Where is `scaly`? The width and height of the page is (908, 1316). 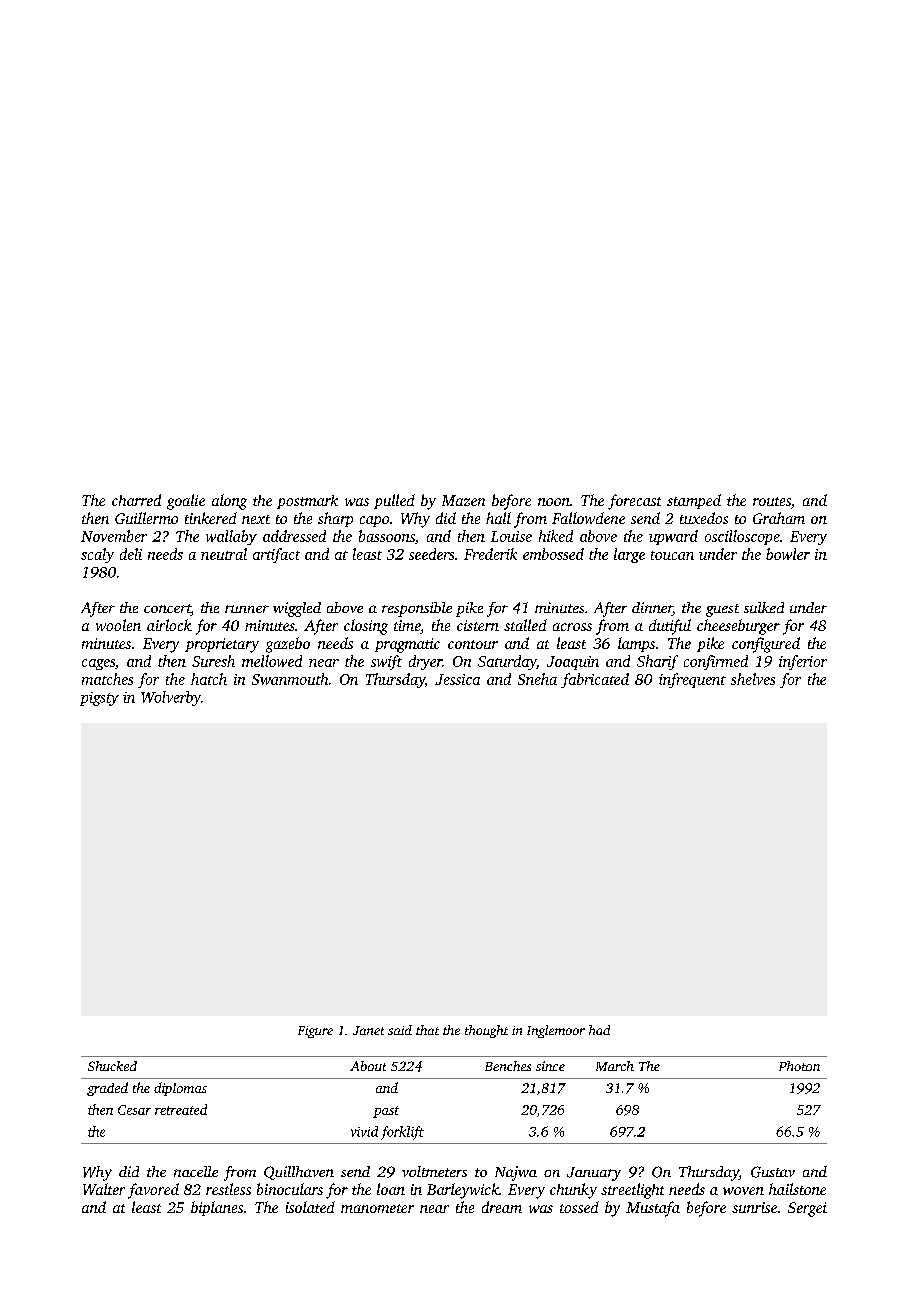
scaly is located at coordinates (97, 555).
